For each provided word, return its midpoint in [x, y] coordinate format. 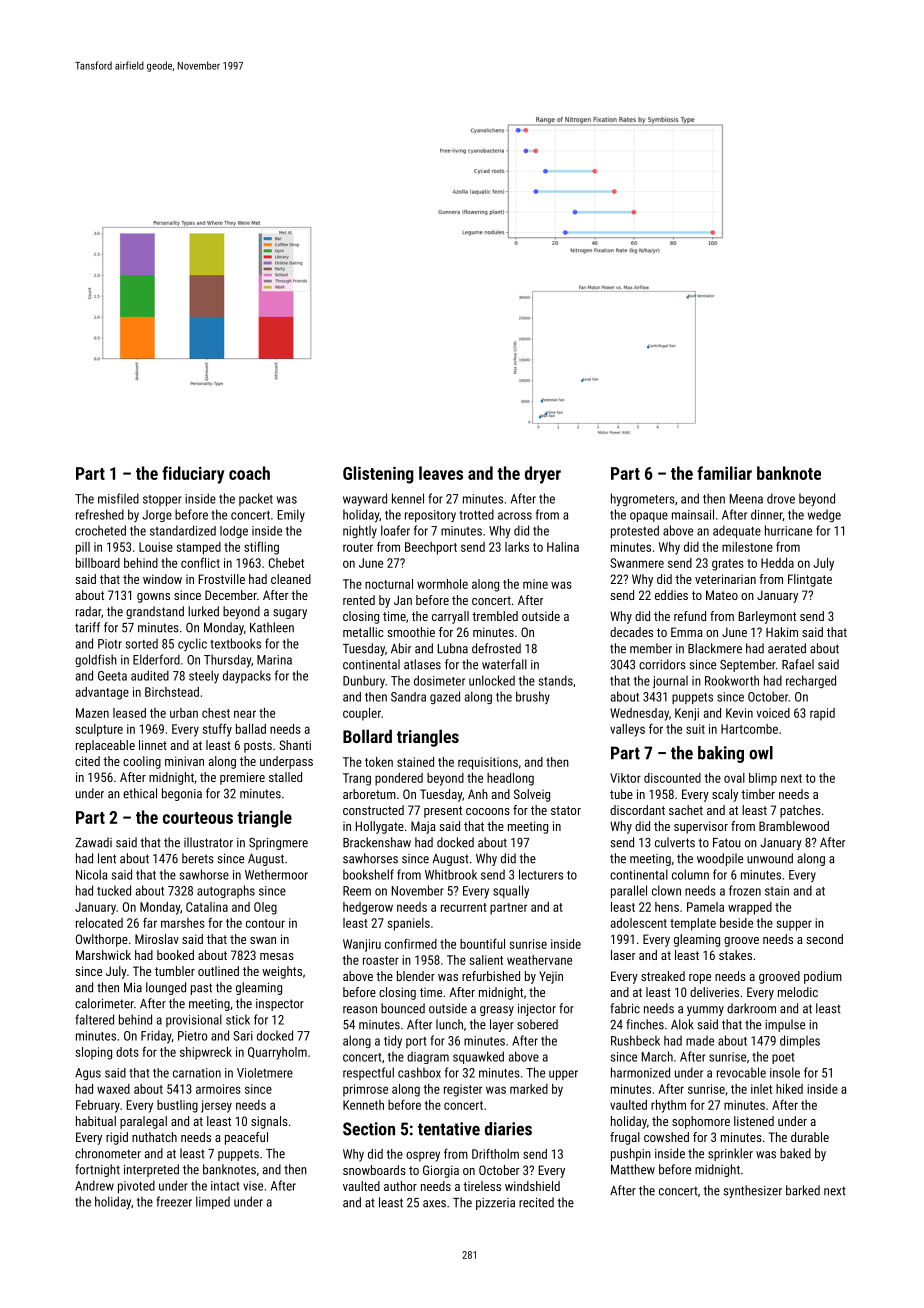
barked [803, 1190]
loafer [395, 530]
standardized [183, 530]
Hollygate [380, 827]
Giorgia [441, 1171]
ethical [140, 793]
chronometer [108, 1153]
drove [781, 498]
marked [529, 1089]
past [201, 989]
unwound [770, 858]
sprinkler [730, 1154]
